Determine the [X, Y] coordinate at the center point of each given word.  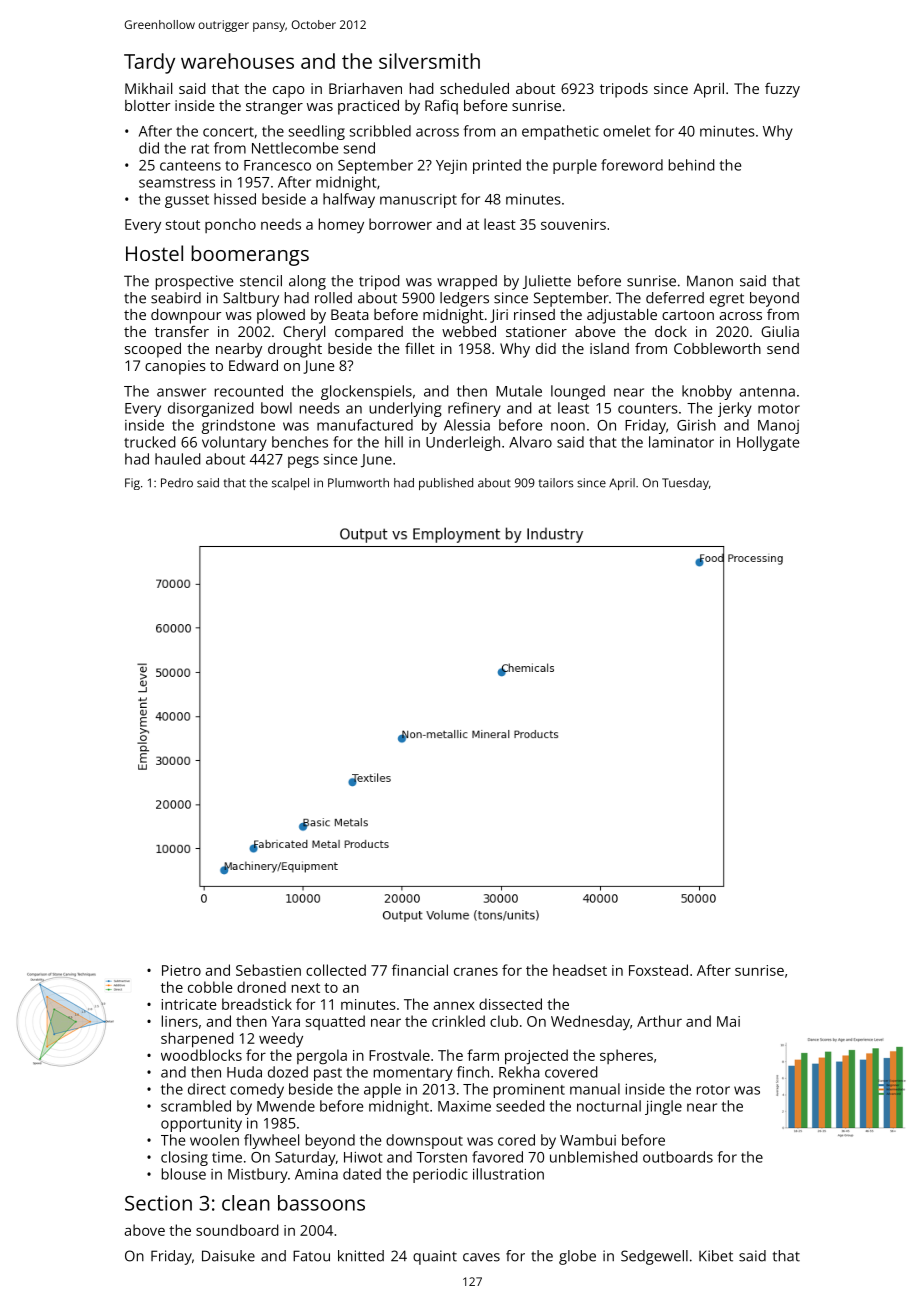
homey [341, 225]
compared [369, 333]
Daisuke [228, 1256]
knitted [361, 1256]
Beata [350, 314]
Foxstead [658, 970]
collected [336, 970]
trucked [150, 442]
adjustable [622, 316]
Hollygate [768, 443]
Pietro [181, 970]
